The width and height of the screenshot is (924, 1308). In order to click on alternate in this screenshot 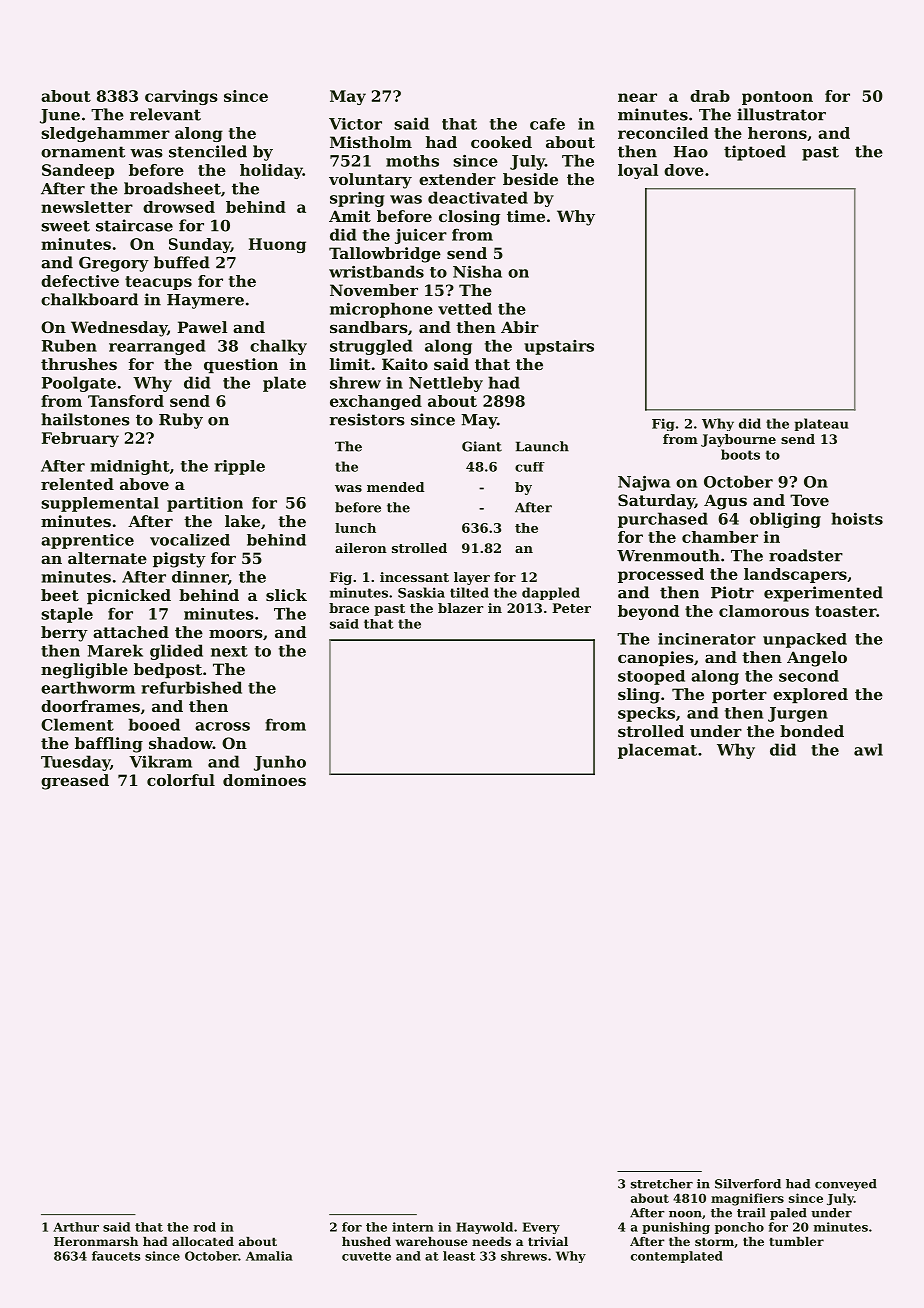, I will do `click(107, 558)`.
